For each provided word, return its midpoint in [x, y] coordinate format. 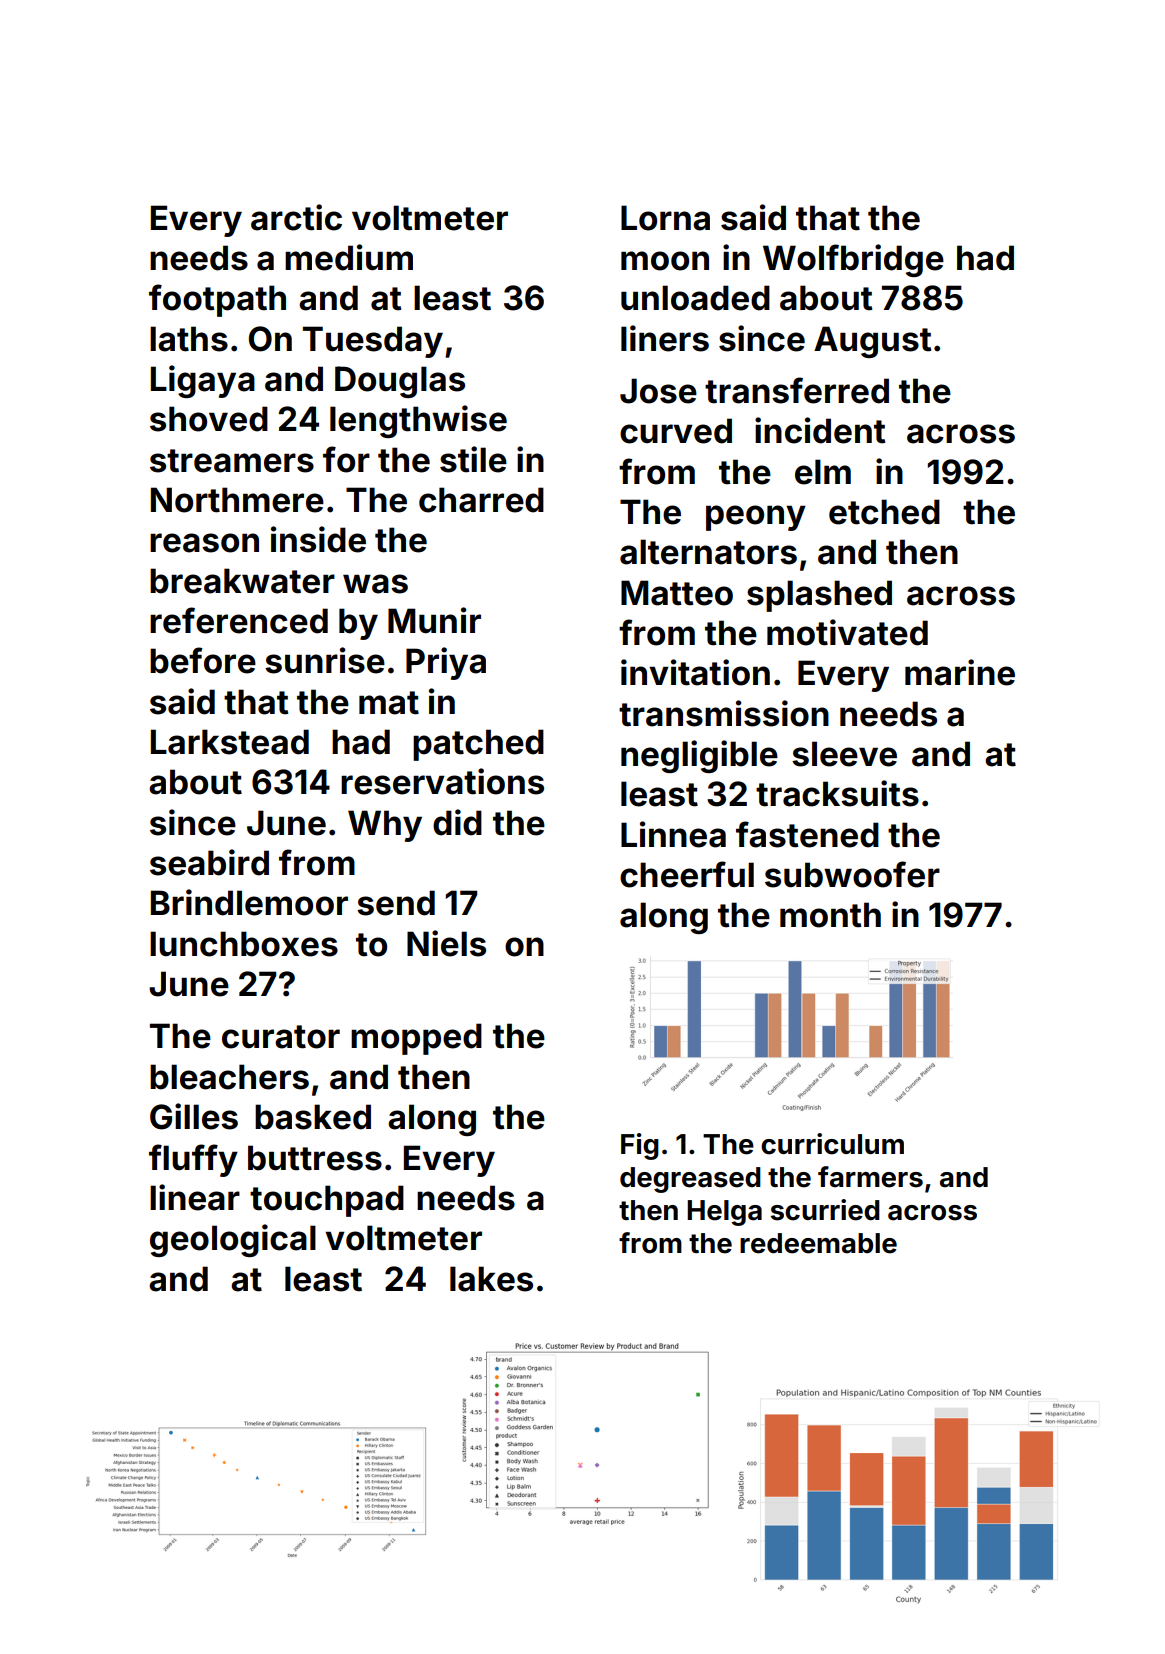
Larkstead [230, 742]
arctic [296, 217]
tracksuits [837, 793]
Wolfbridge [853, 260]
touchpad [327, 1201]
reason [204, 543]
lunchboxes [244, 944]
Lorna [665, 218]
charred [481, 500]
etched [884, 512]
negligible [699, 756]
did [457, 822]
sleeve [844, 754]
